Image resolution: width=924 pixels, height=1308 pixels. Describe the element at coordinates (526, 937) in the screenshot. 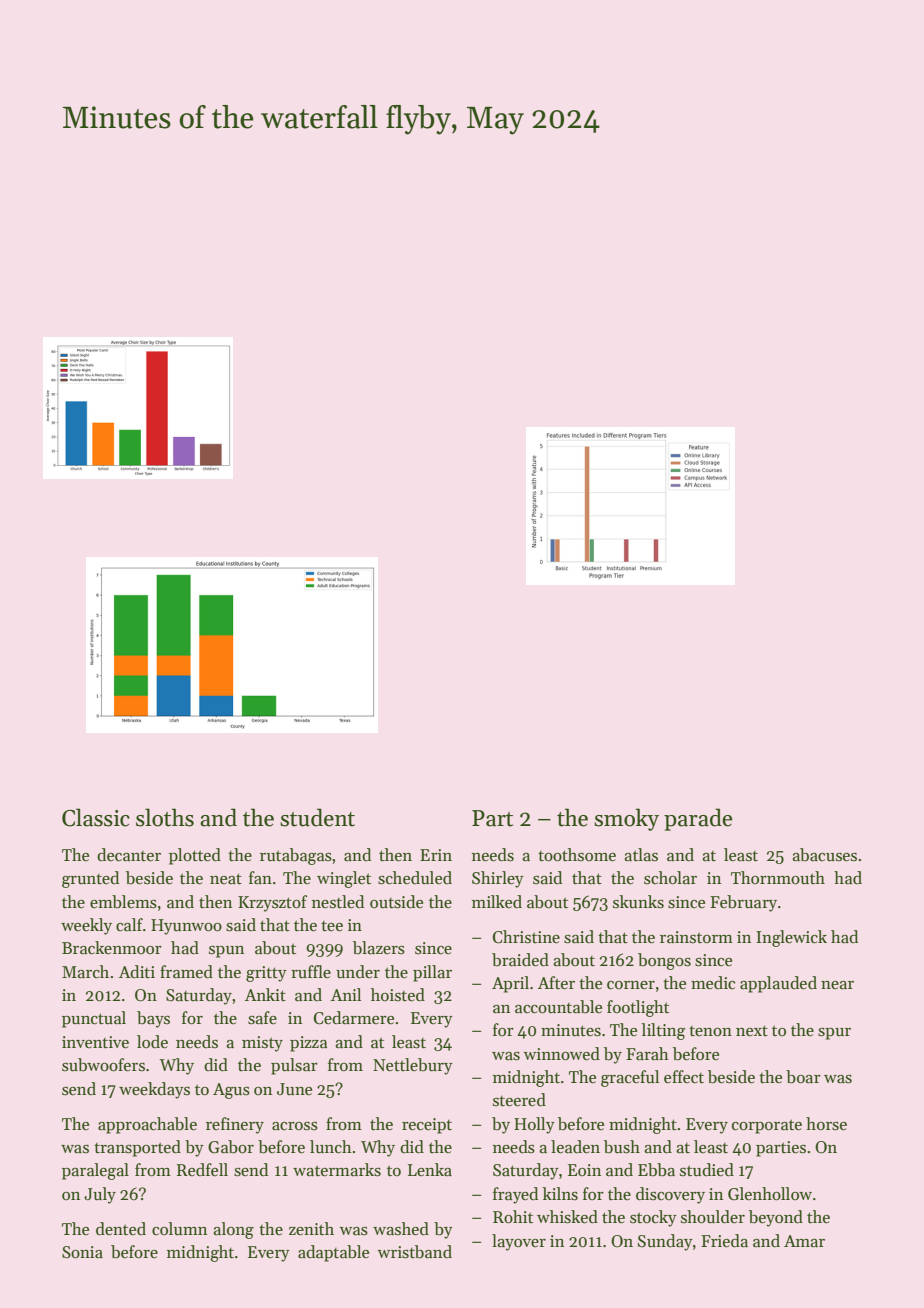

I see `Christine` at that location.
